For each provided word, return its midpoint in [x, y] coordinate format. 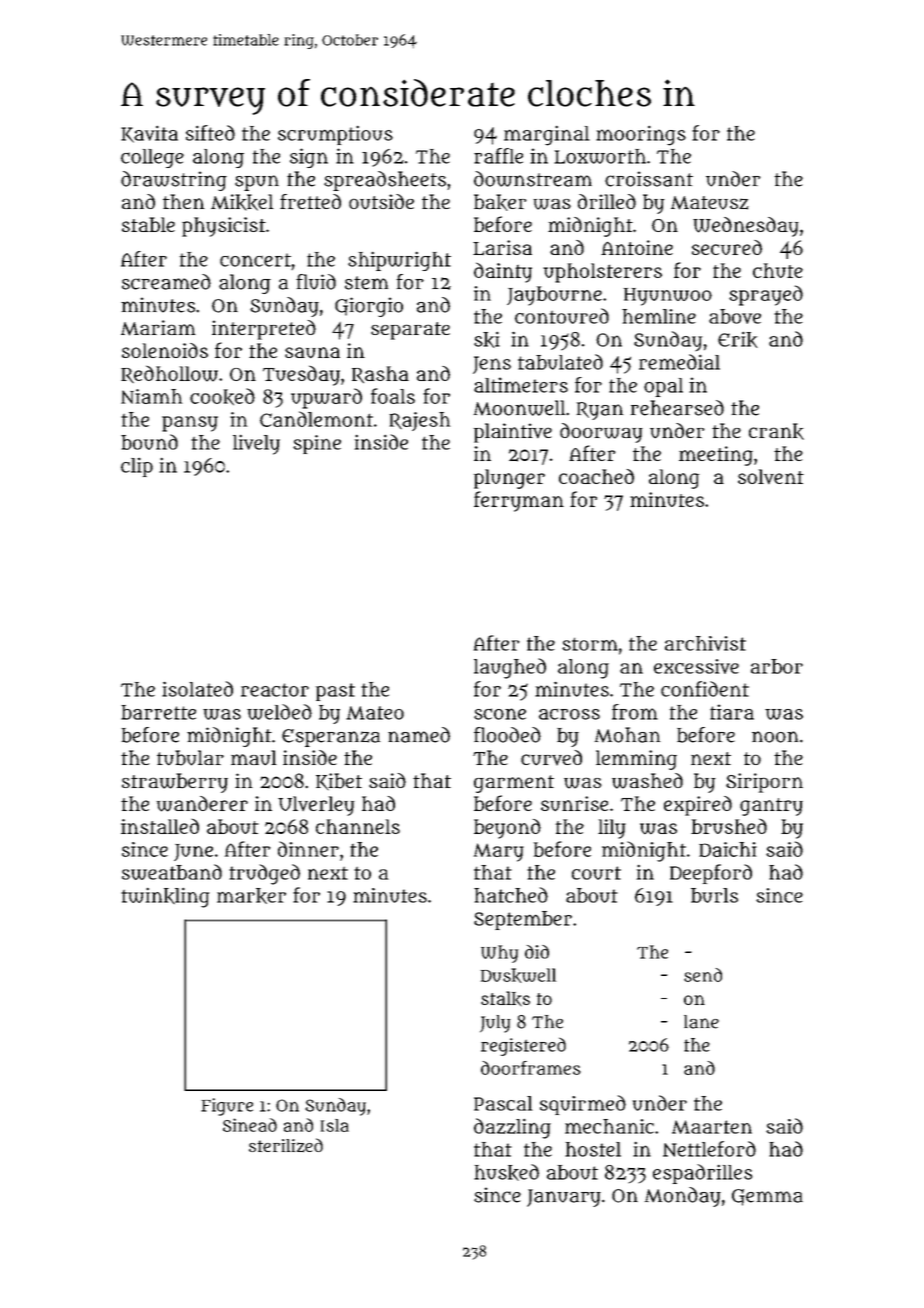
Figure [227, 1107]
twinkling [165, 897]
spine [317, 444]
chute [778, 270]
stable [148, 224]
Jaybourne [554, 296]
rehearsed [677, 408]
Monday [683, 1197]
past [335, 692]
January [564, 1198]
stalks [505, 999]
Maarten [712, 1127]
